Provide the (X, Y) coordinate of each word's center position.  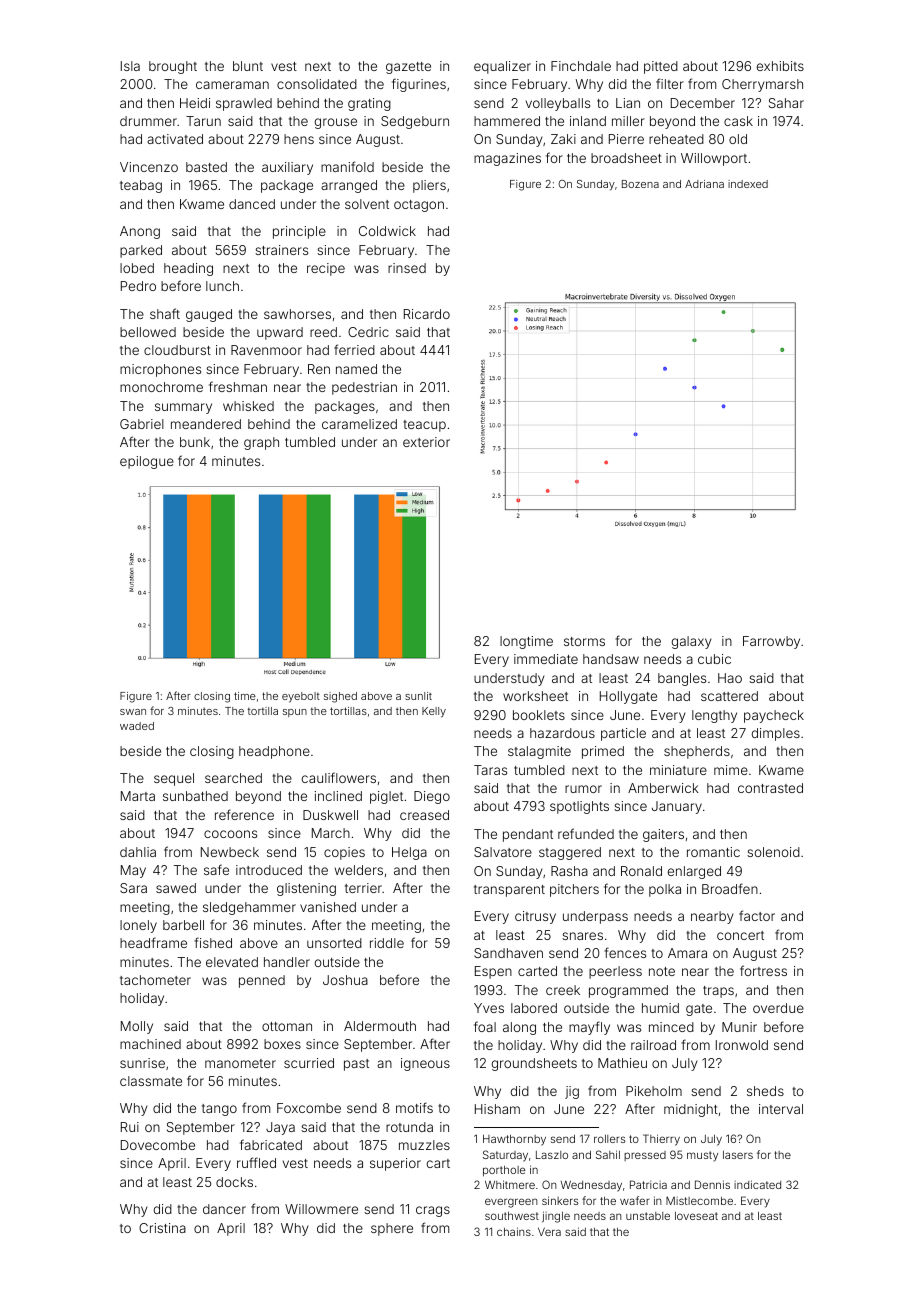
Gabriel (142, 424)
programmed (628, 991)
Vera (549, 1231)
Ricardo (427, 314)
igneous (425, 1064)
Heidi (195, 103)
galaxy (691, 642)
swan (133, 712)
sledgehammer (249, 908)
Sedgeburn (415, 122)
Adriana (704, 184)
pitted (661, 67)
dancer (224, 1209)
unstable (648, 1216)
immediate (546, 659)
